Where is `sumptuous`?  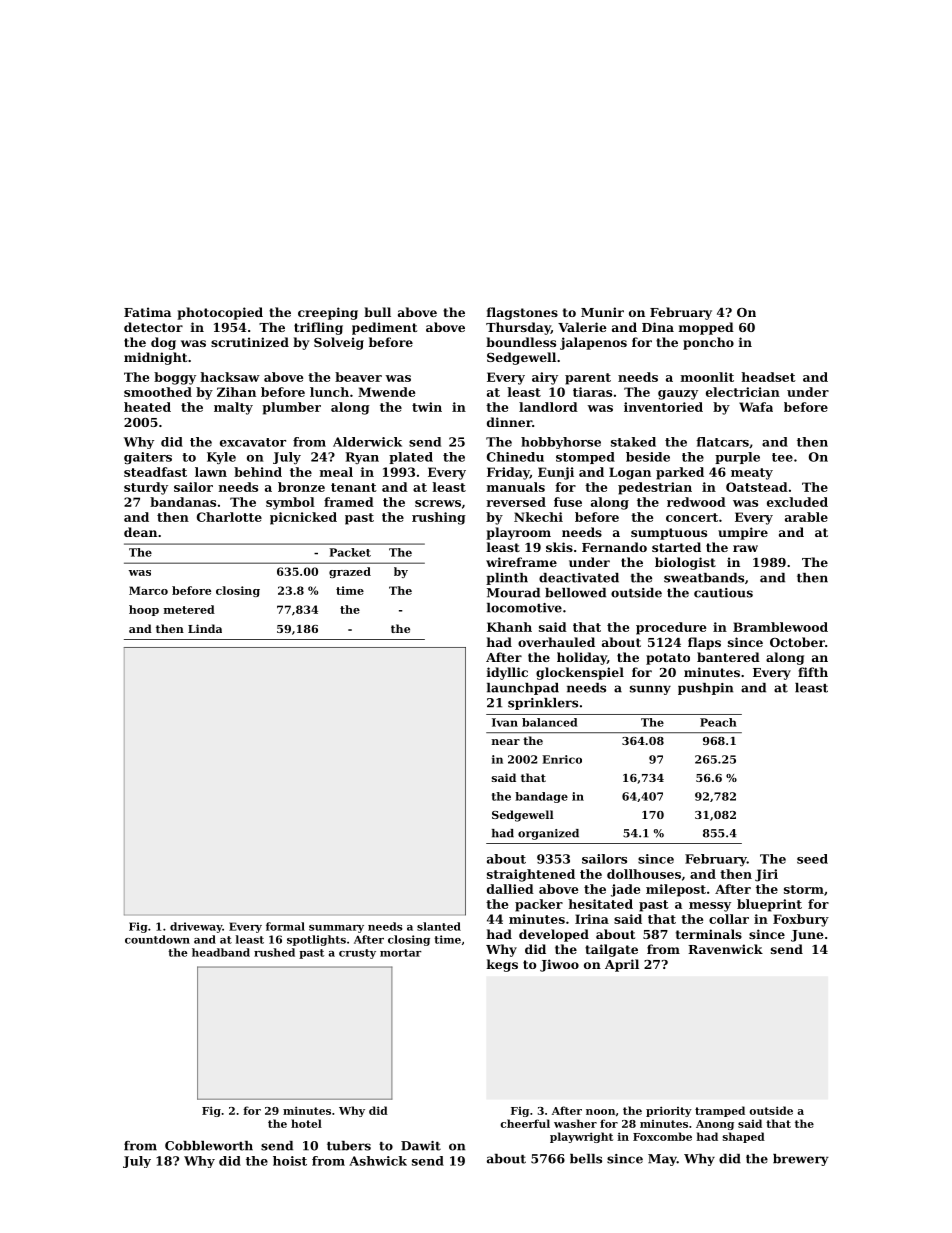 sumptuous is located at coordinates (669, 534).
